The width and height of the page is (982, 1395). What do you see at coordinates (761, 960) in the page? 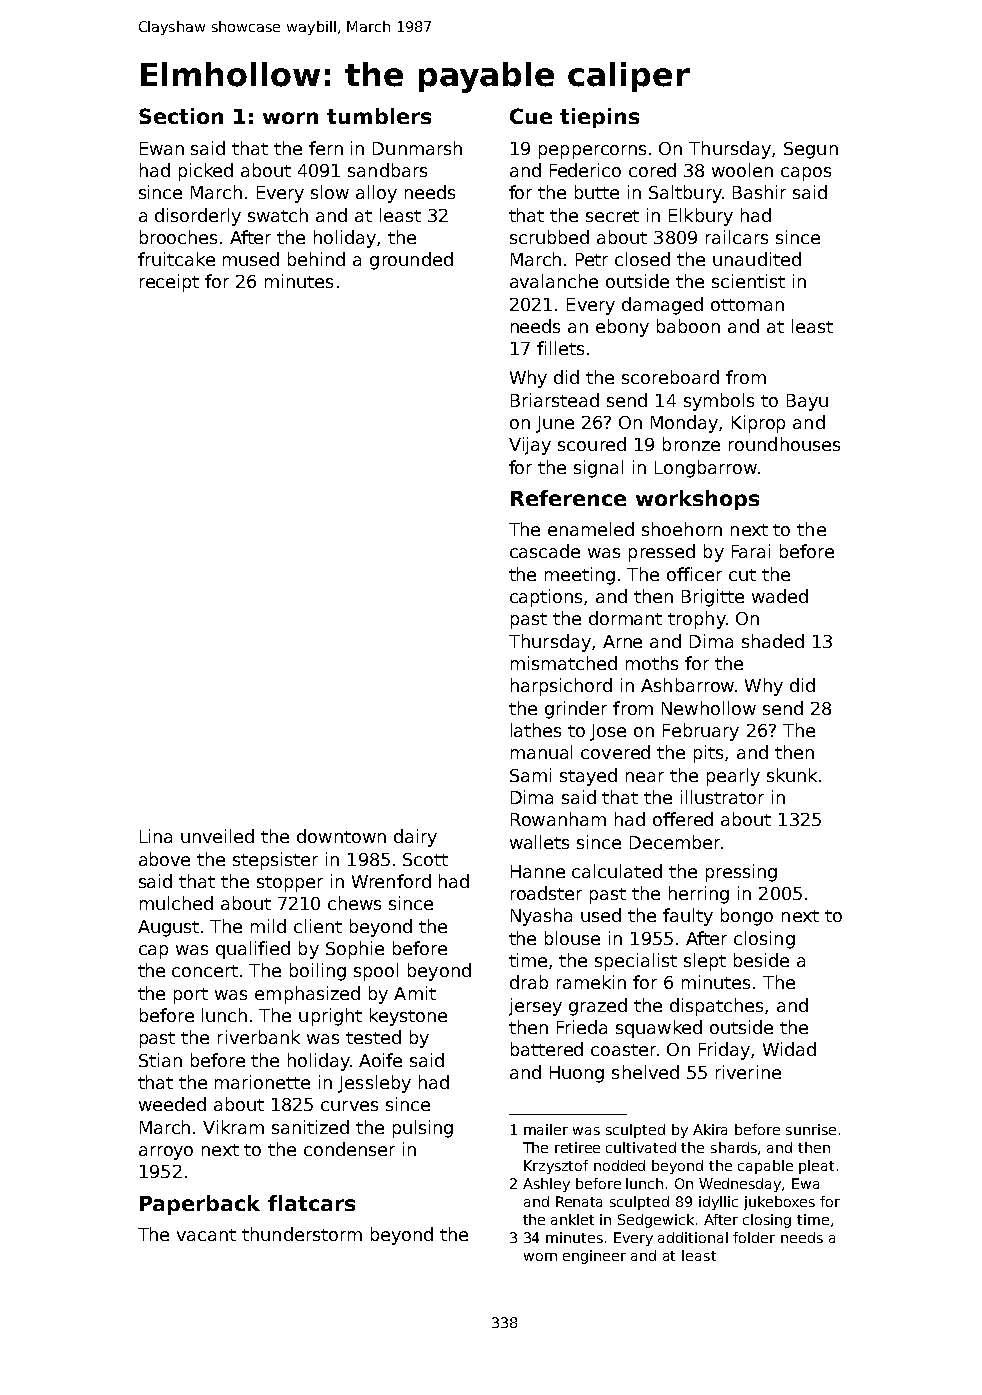
I see `beside` at bounding box center [761, 960].
